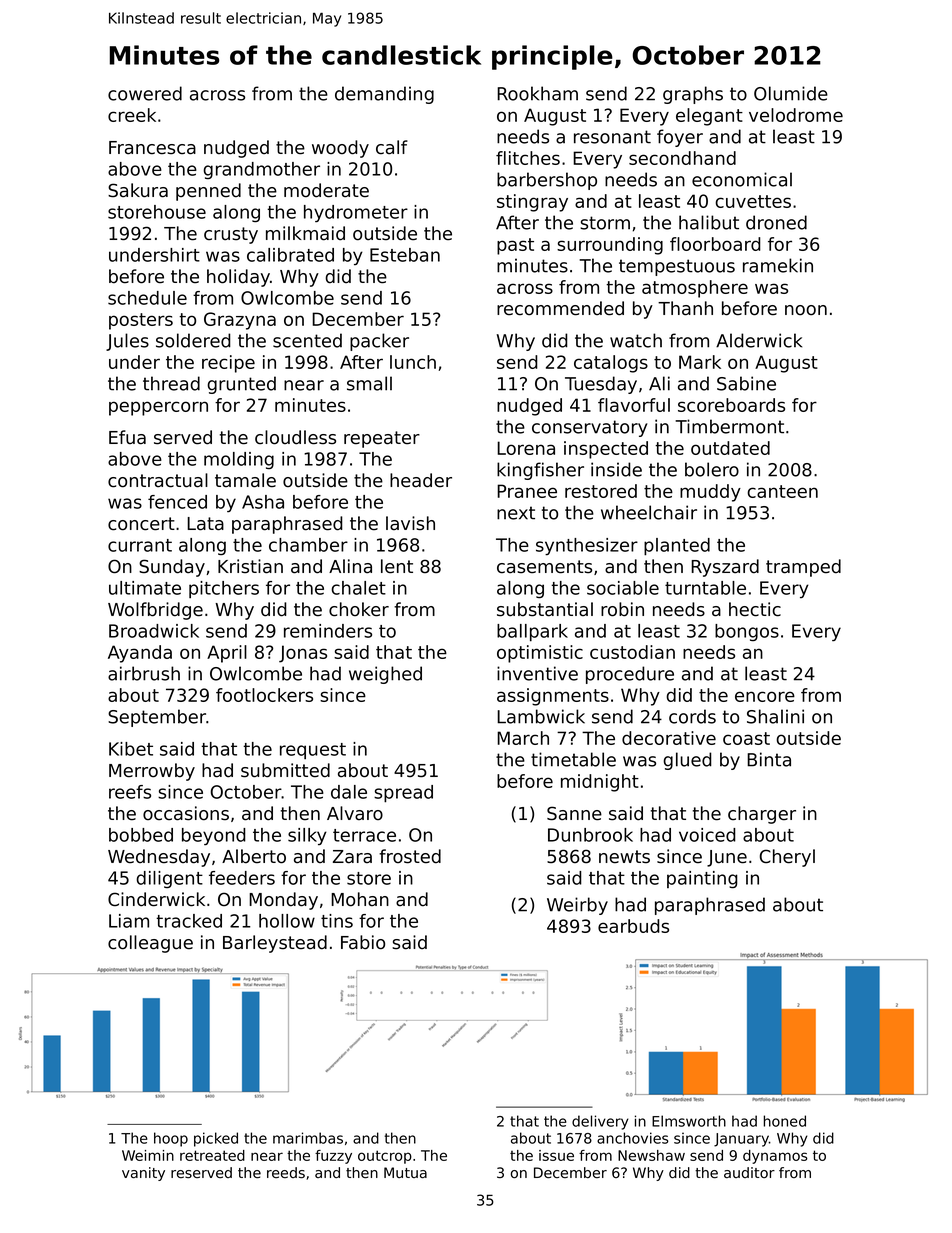 The width and height of the document is (952, 1233). What do you see at coordinates (413, 362) in the document?
I see `lunch` at bounding box center [413, 362].
